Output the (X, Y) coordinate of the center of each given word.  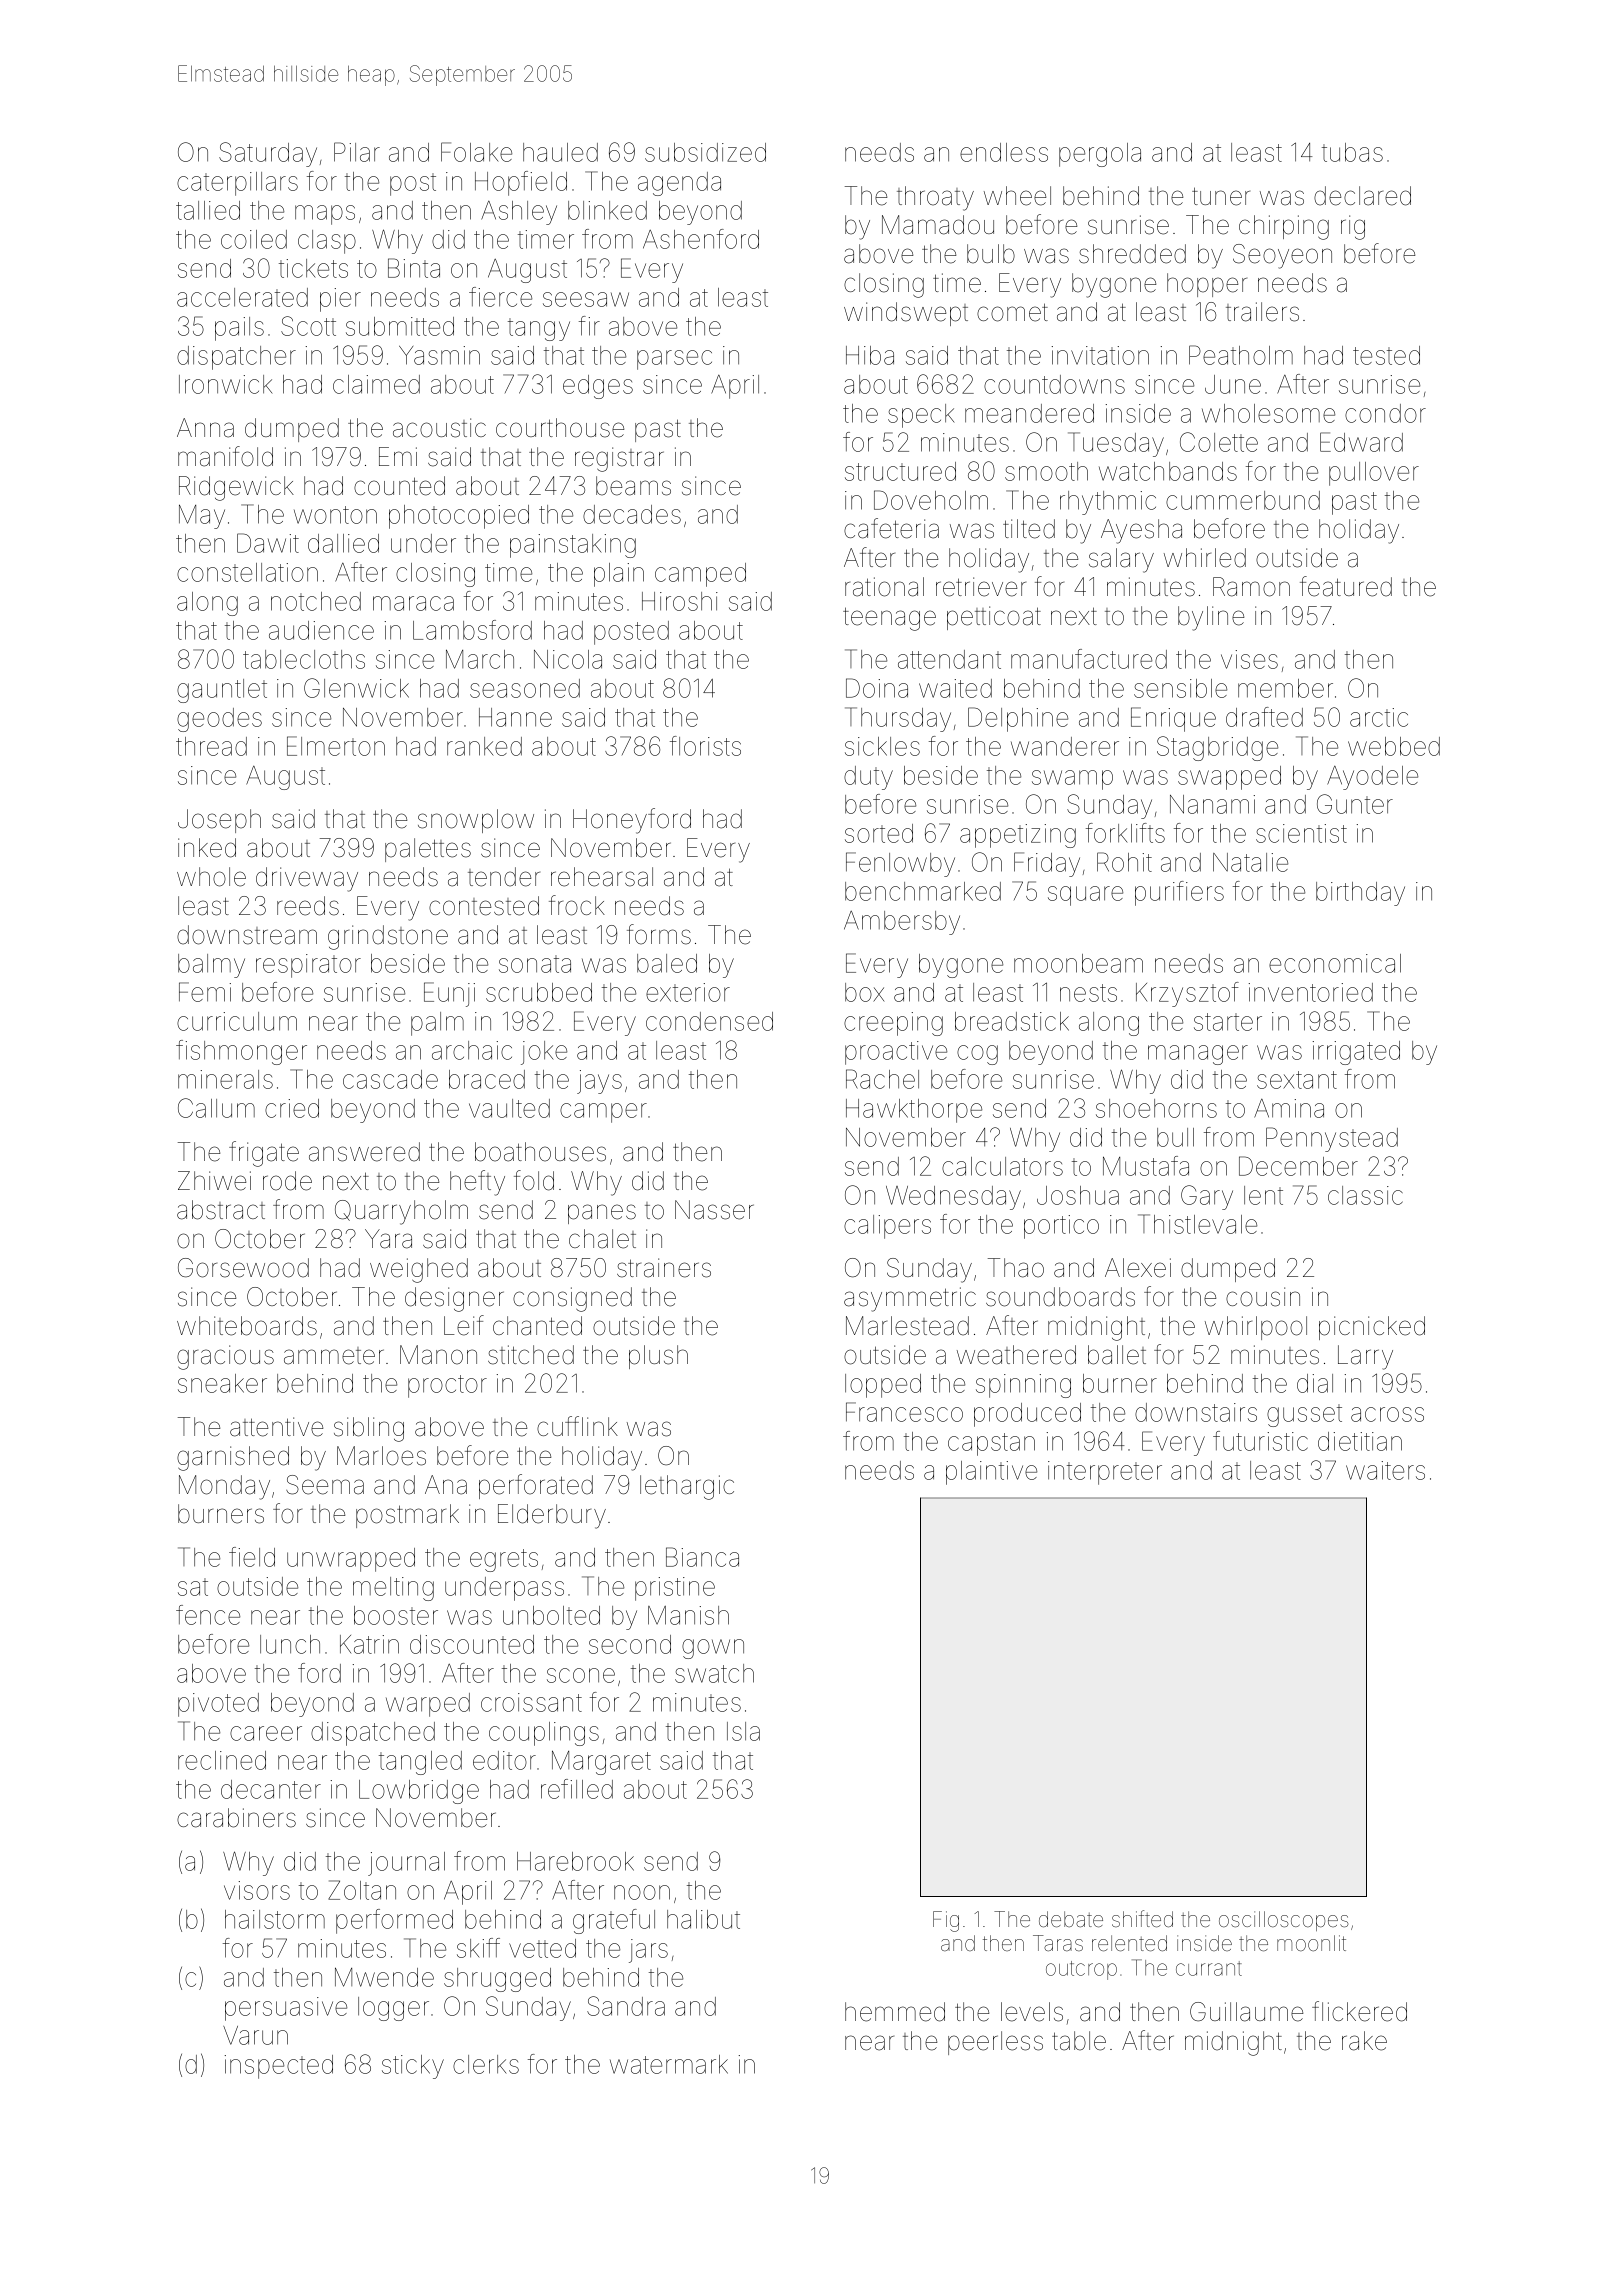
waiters (1385, 1470)
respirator (308, 966)
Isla (743, 1731)
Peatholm (1241, 355)
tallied (208, 210)
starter (1228, 1022)
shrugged (497, 1980)
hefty (477, 1183)
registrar (619, 459)
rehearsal (602, 877)
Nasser (714, 1210)
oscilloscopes (1283, 1921)
